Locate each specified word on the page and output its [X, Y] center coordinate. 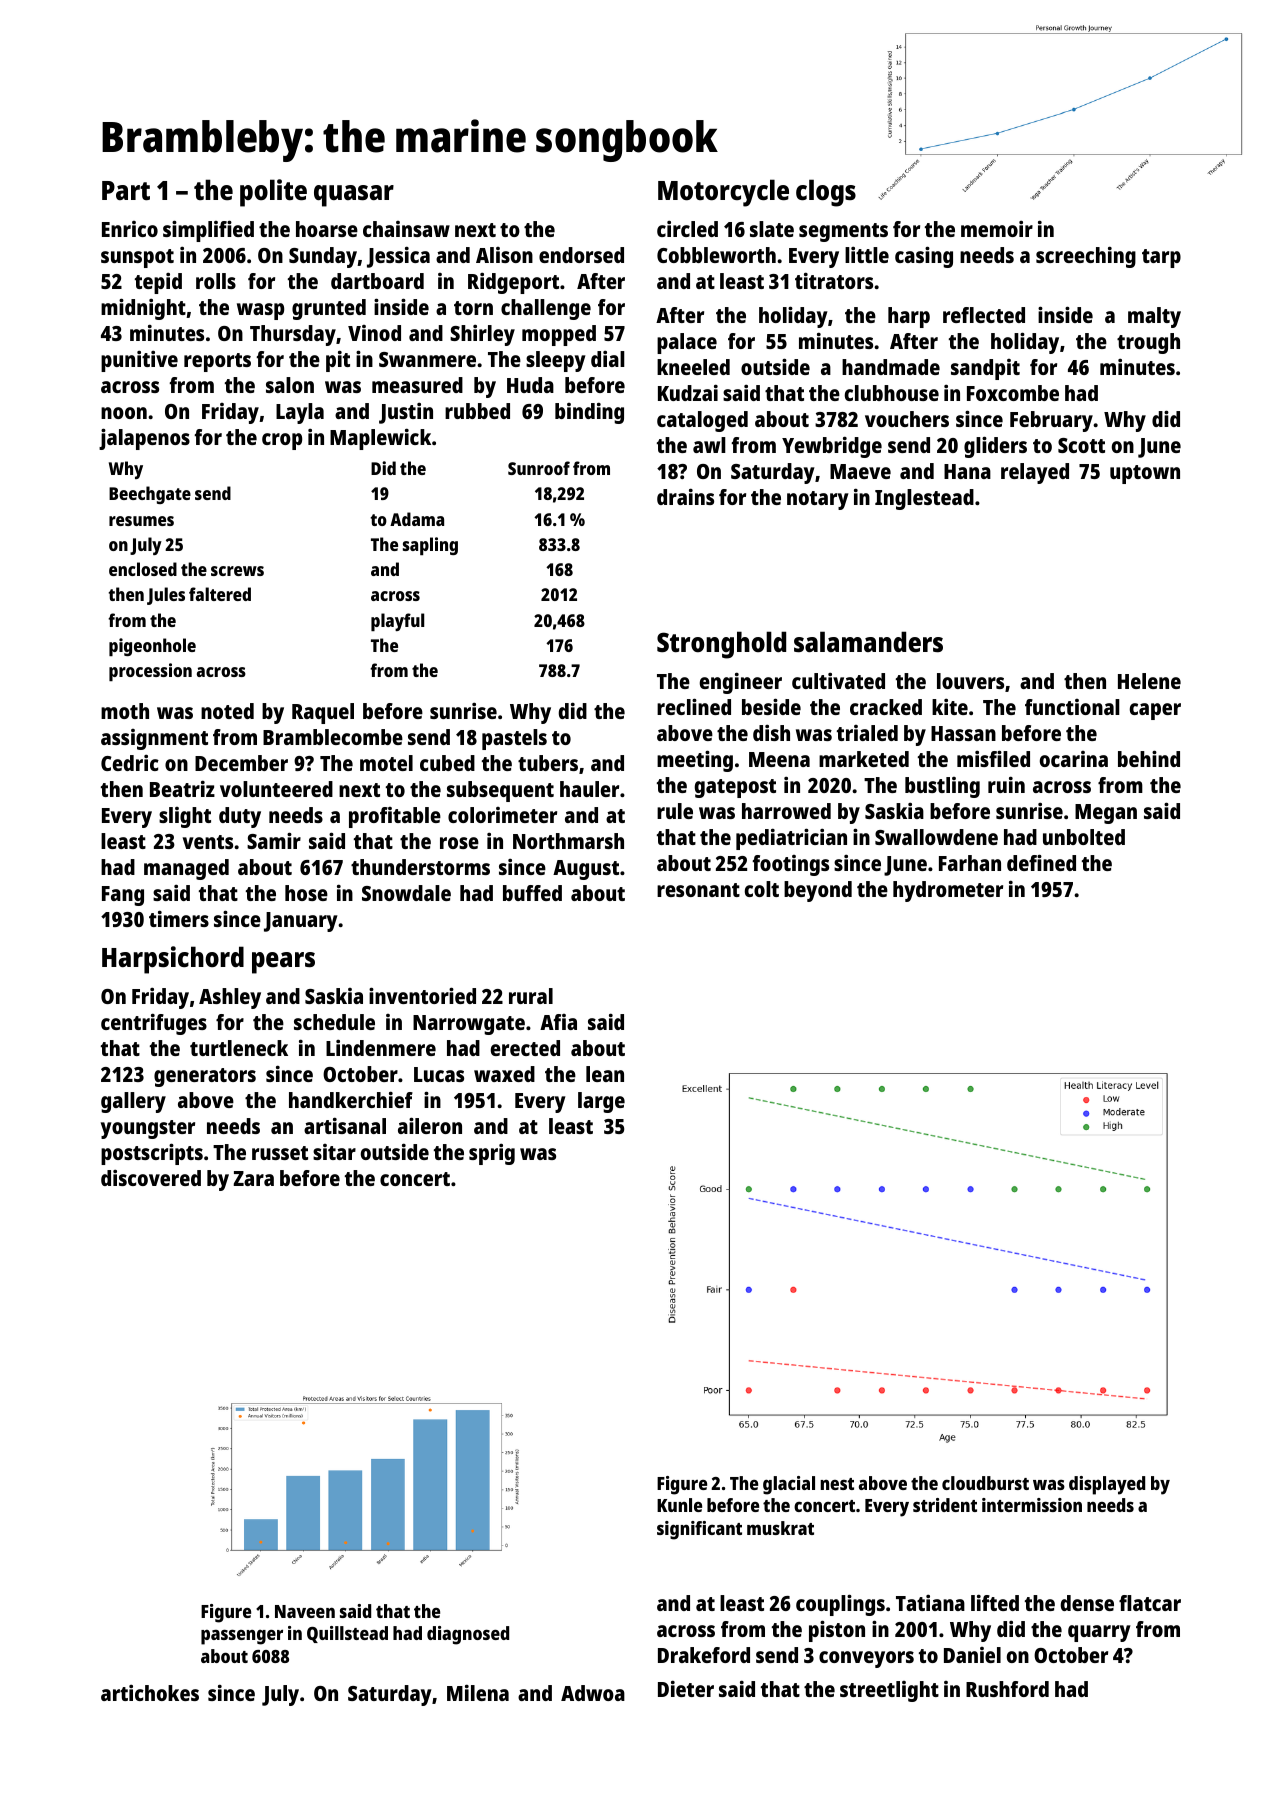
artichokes [150, 1692]
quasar [354, 196]
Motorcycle [723, 193]
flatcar [1150, 1603]
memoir [997, 228]
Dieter [686, 1688]
